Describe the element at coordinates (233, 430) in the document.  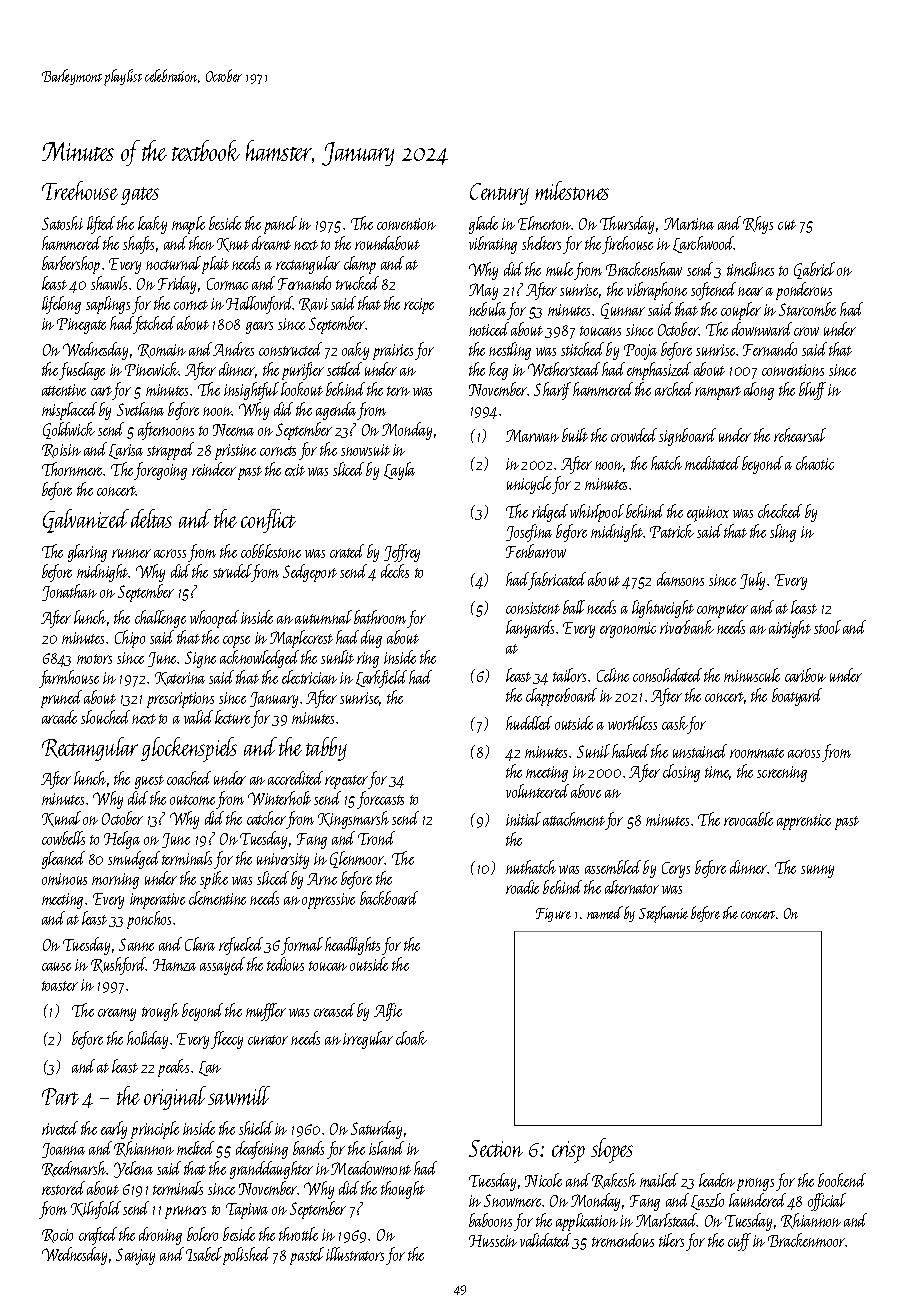
I see `Neema` at that location.
